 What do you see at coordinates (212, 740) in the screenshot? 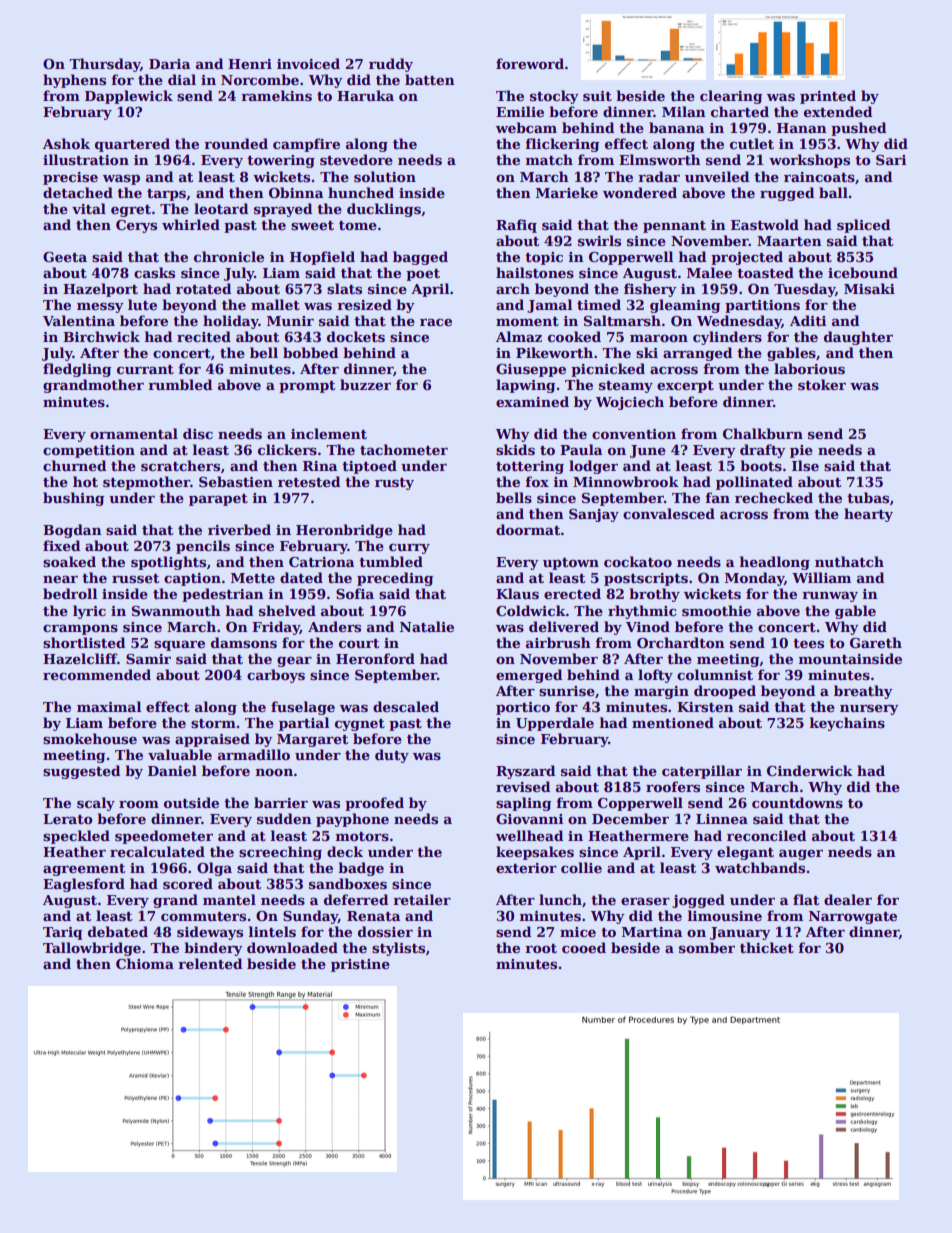
I see `appraised` at bounding box center [212, 740].
